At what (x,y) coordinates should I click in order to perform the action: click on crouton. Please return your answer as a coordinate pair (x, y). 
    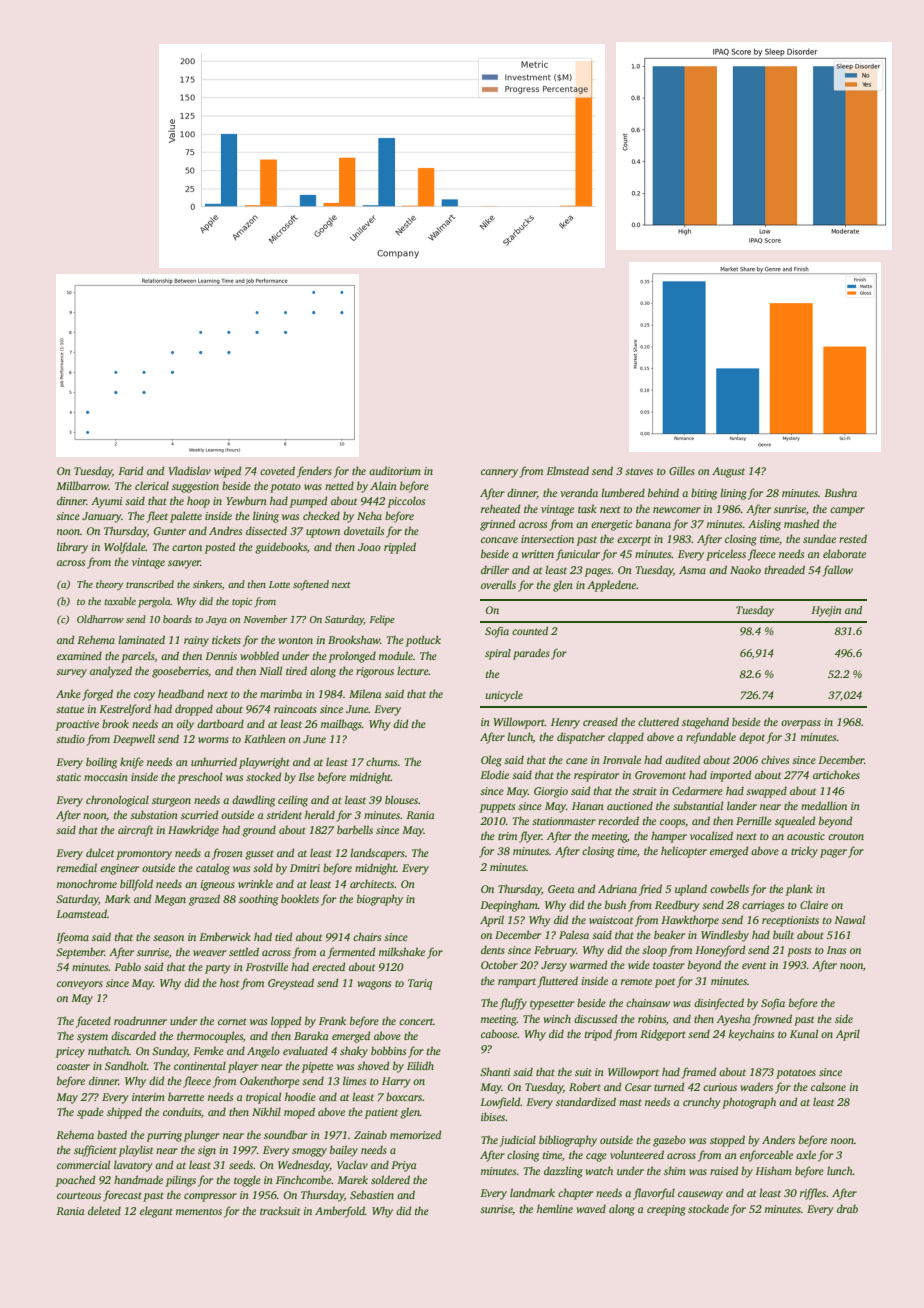
    Looking at the image, I should click on (846, 836).
